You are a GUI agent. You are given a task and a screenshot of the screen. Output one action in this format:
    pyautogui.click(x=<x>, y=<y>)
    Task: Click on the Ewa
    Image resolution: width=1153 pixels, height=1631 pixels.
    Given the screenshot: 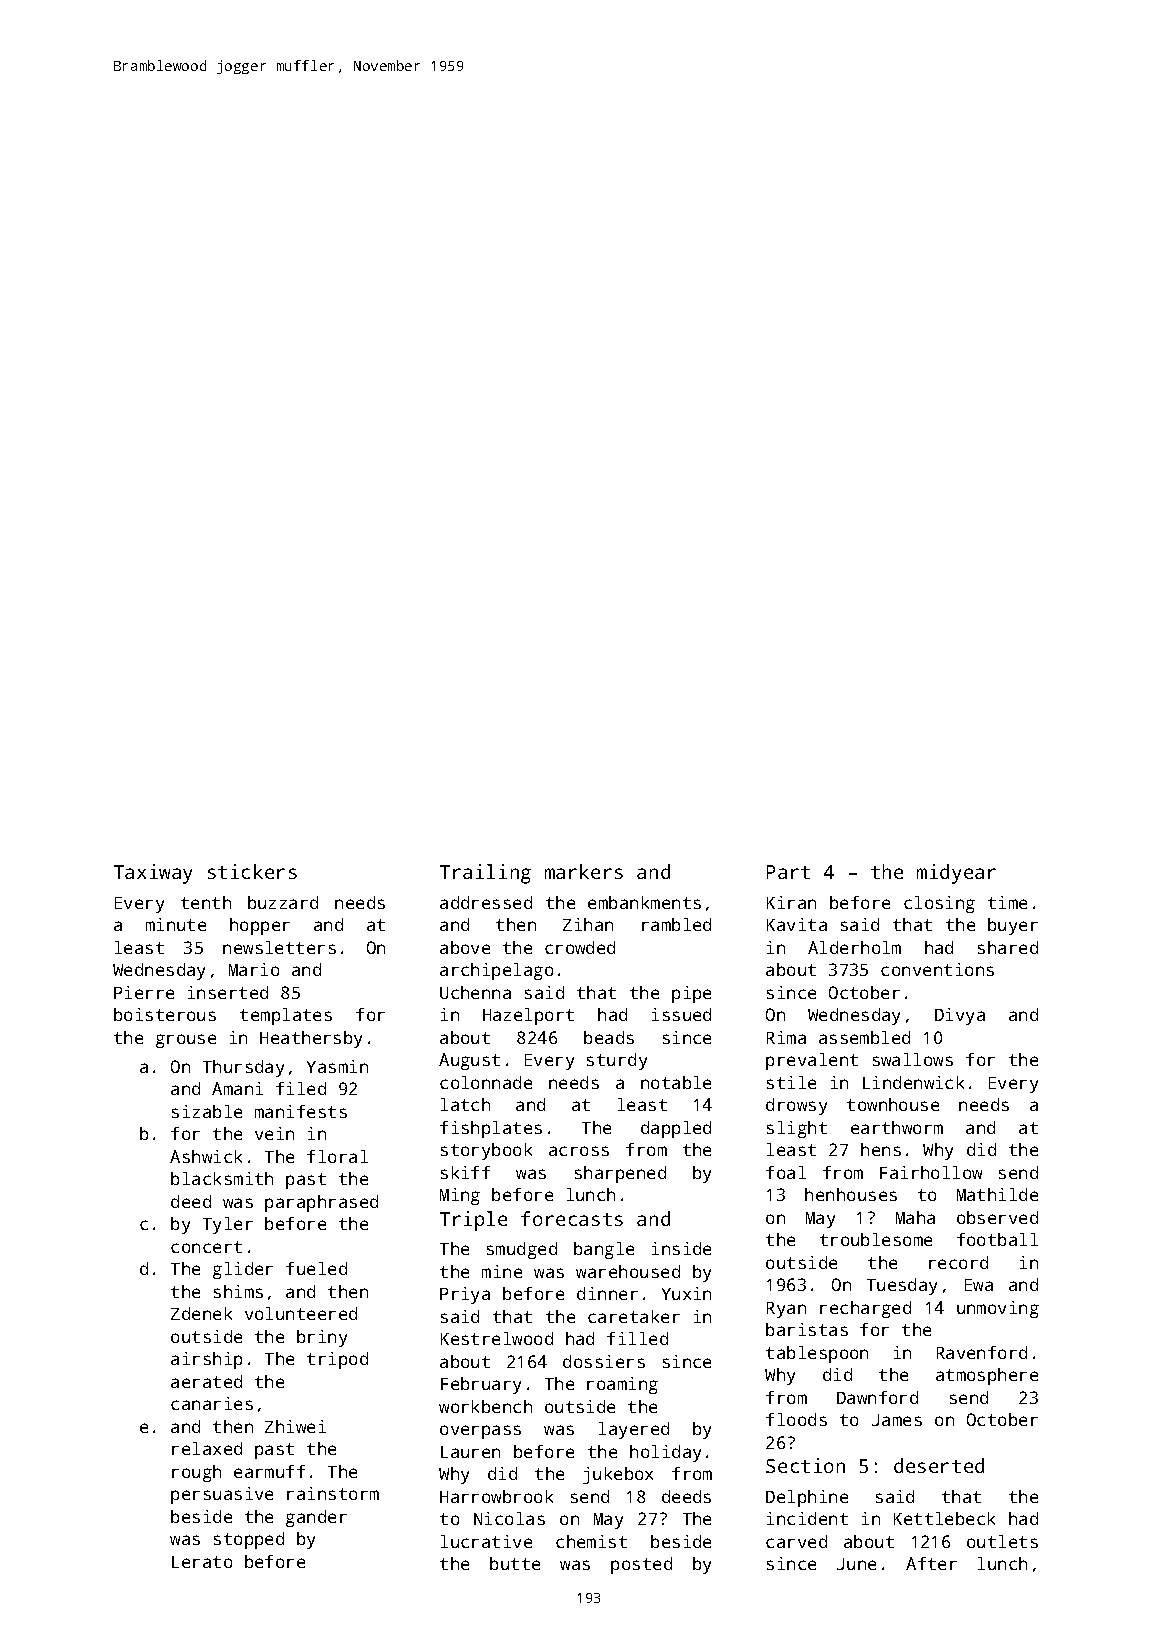 What is the action you would take?
    pyautogui.click(x=979, y=1285)
